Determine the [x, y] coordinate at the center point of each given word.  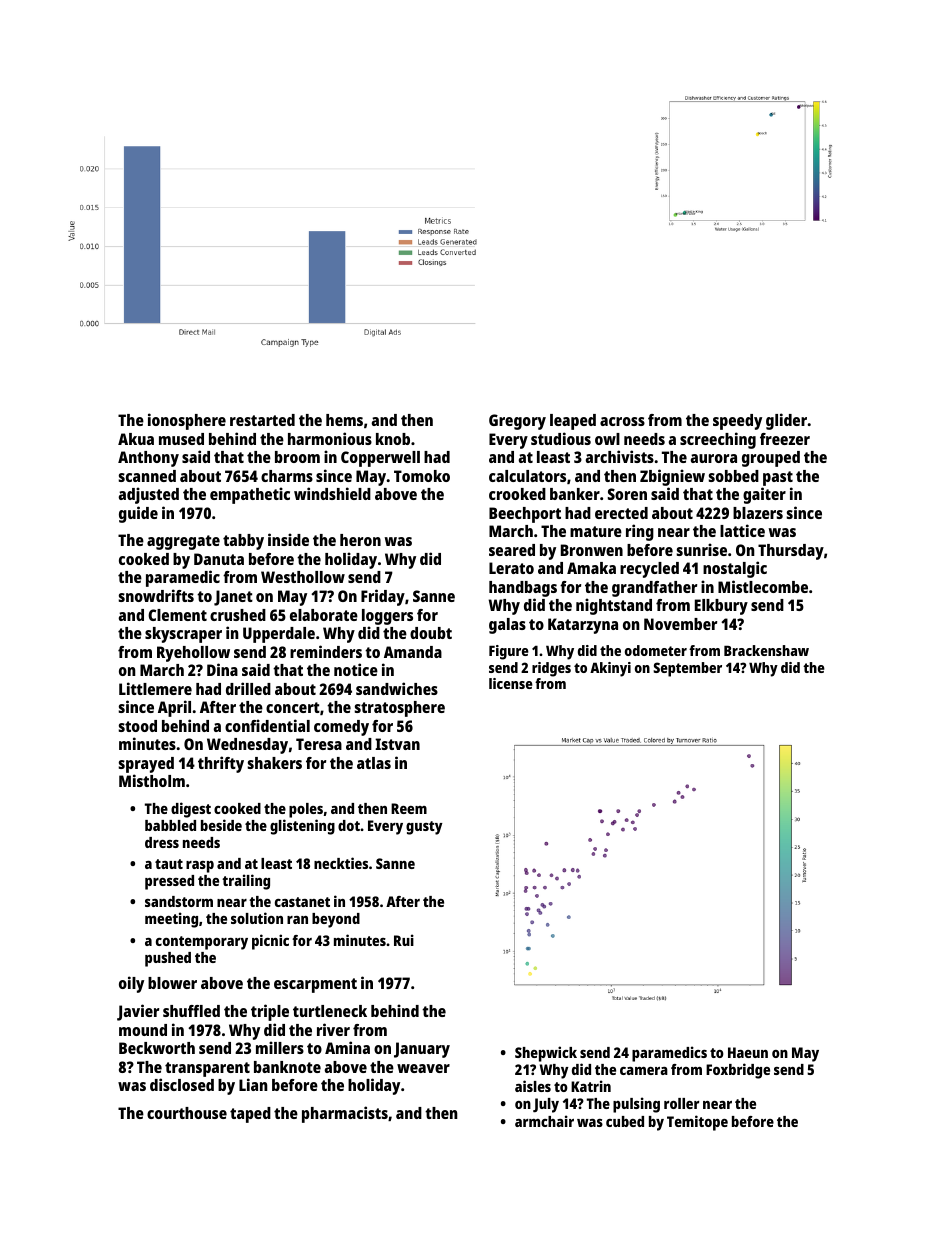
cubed [625, 1121]
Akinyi [610, 669]
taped [250, 1115]
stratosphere [399, 709]
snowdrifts [156, 595]
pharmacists [345, 1114]
